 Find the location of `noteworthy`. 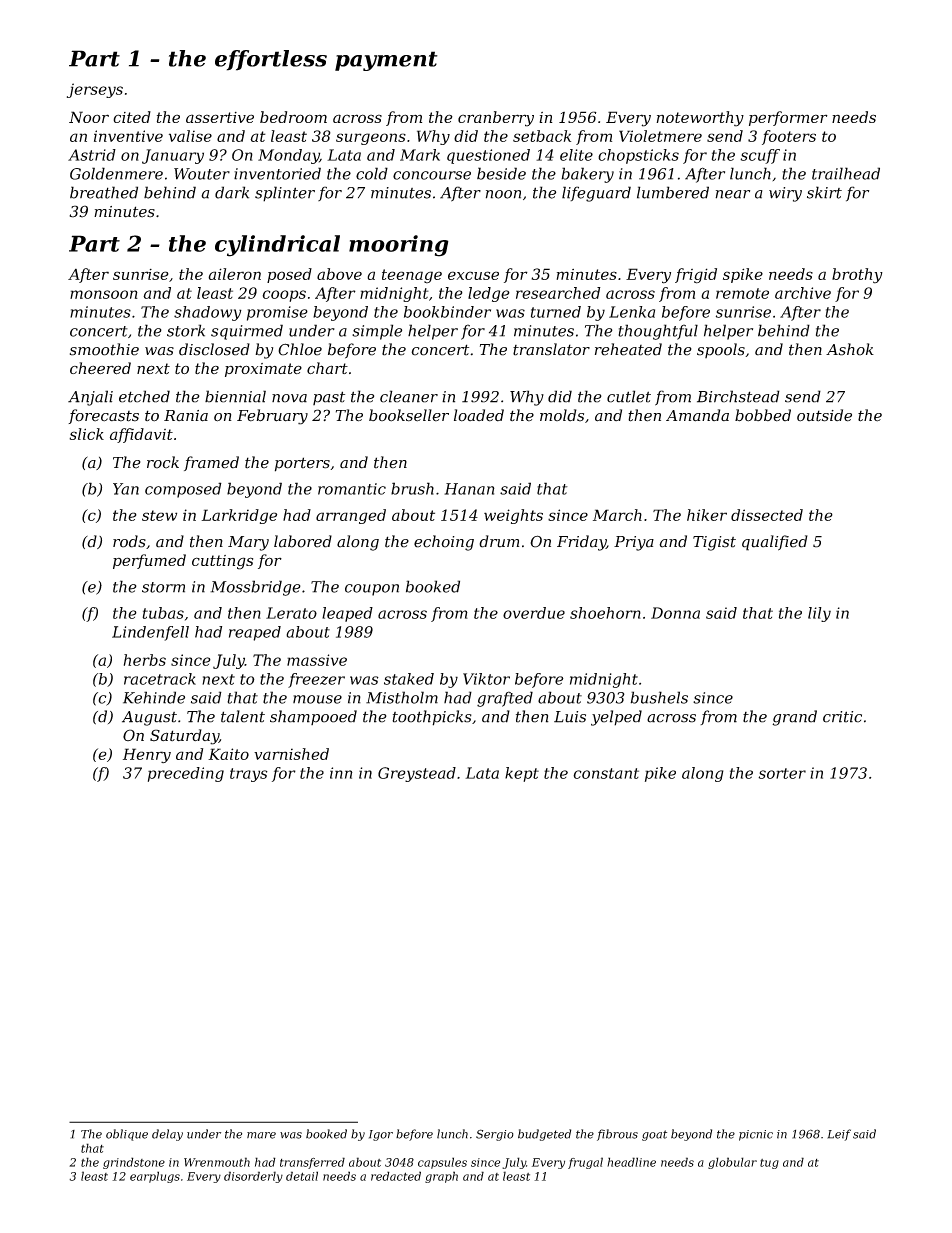

noteworthy is located at coordinates (700, 119).
